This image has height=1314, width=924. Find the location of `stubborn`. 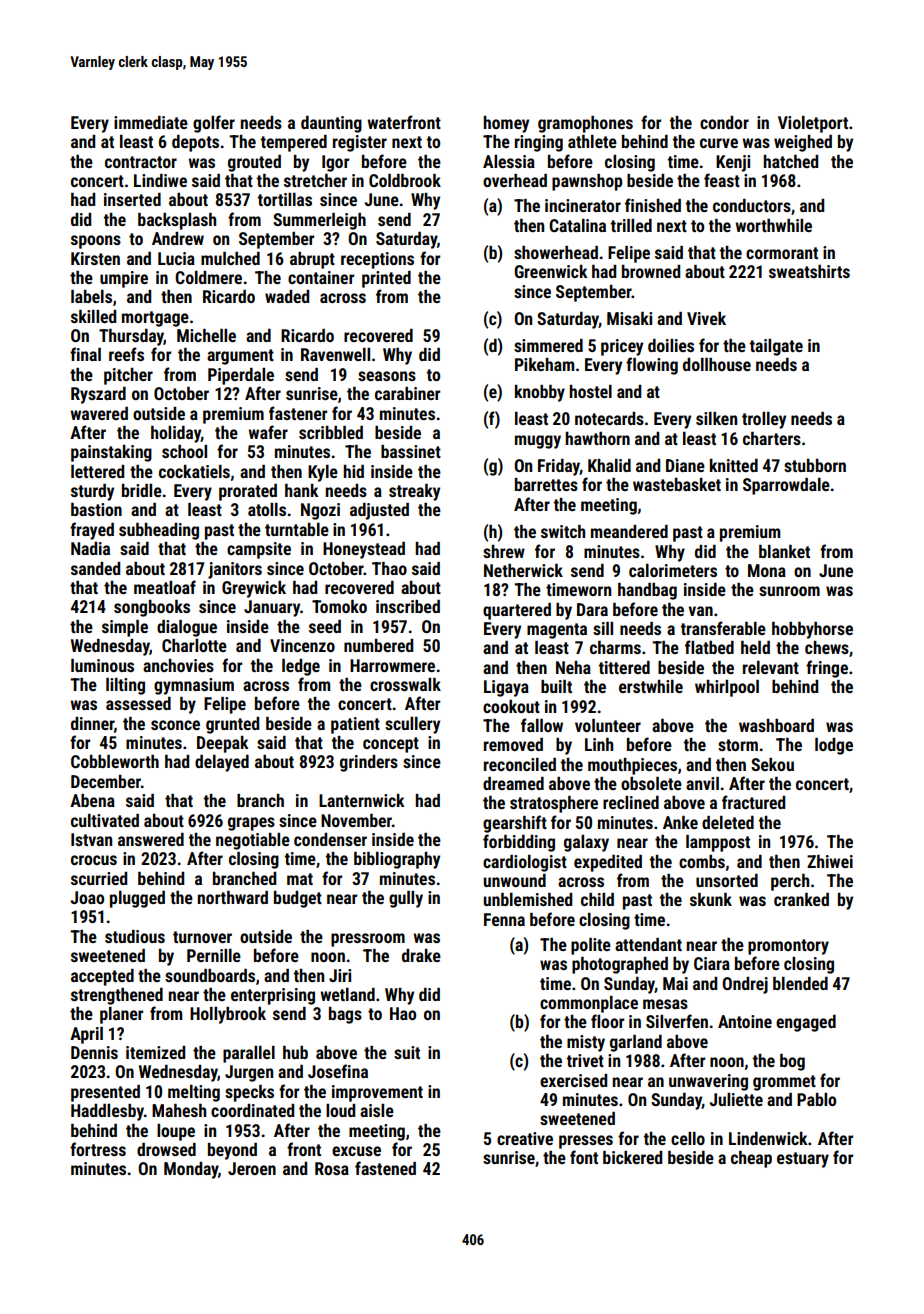

stubborn is located at coordinates (815, 465).
